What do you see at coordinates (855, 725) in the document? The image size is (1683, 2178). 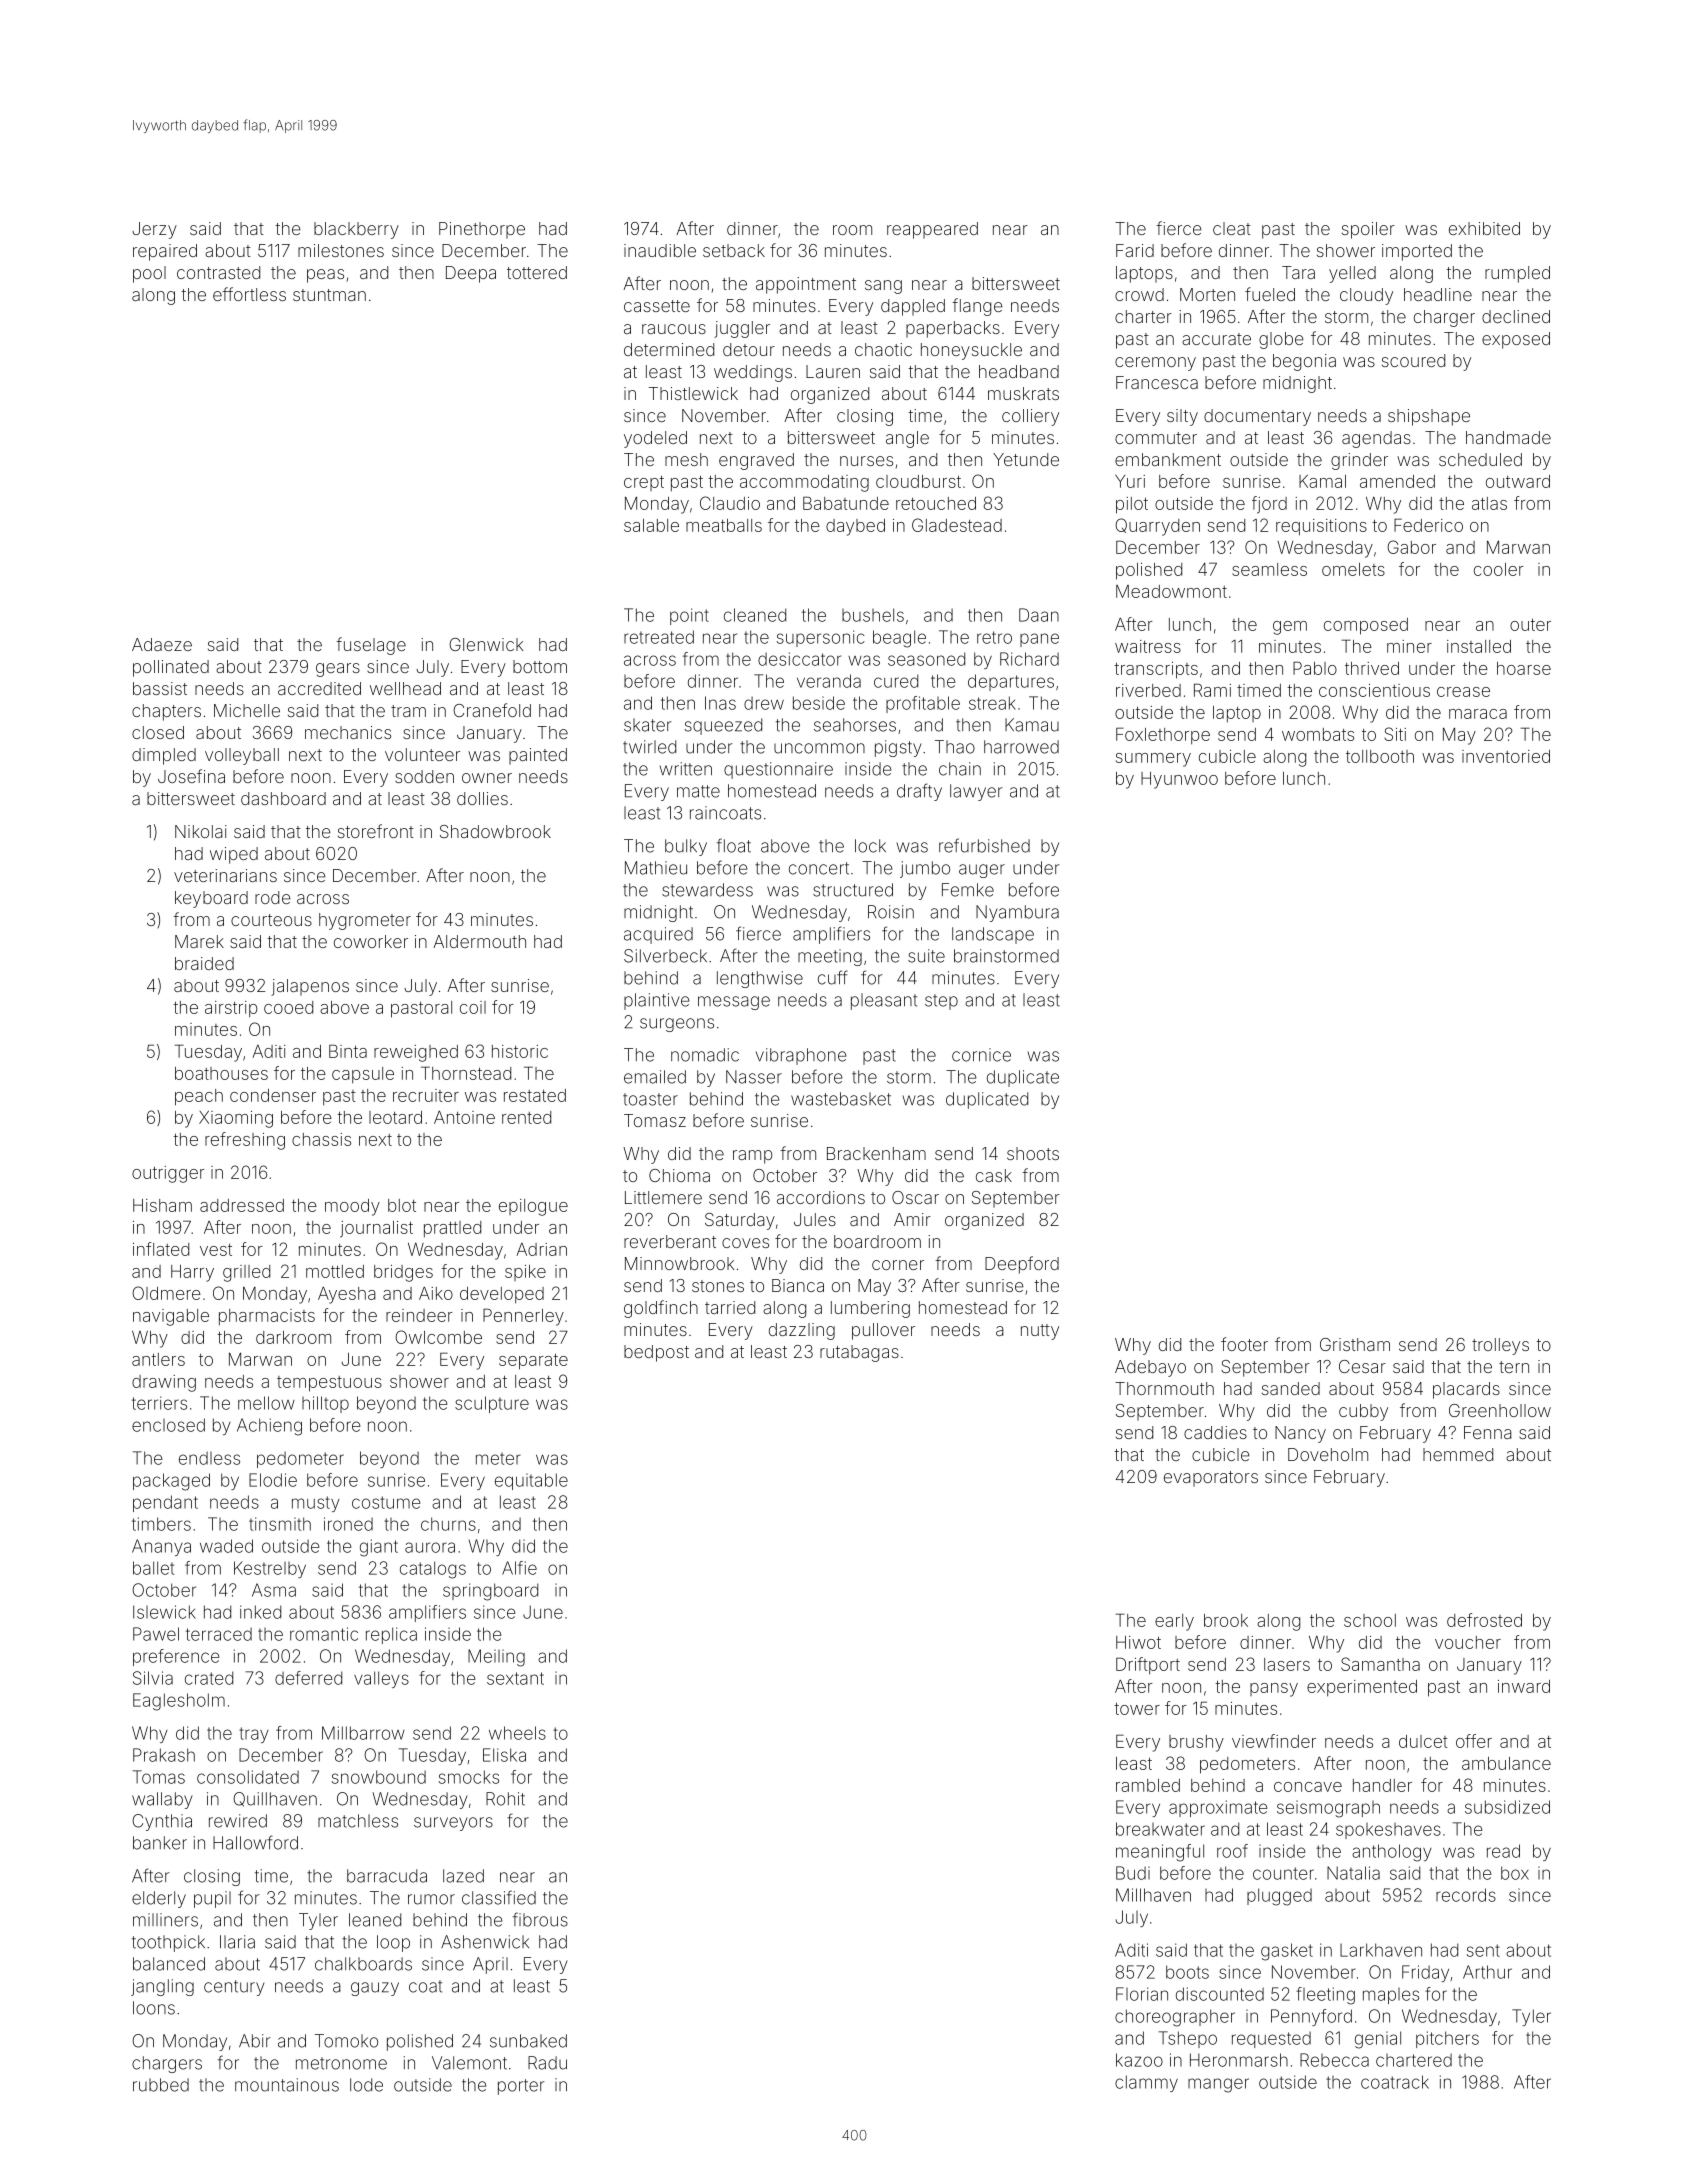 I see `seahorses` at bounding box center [855, 725].
